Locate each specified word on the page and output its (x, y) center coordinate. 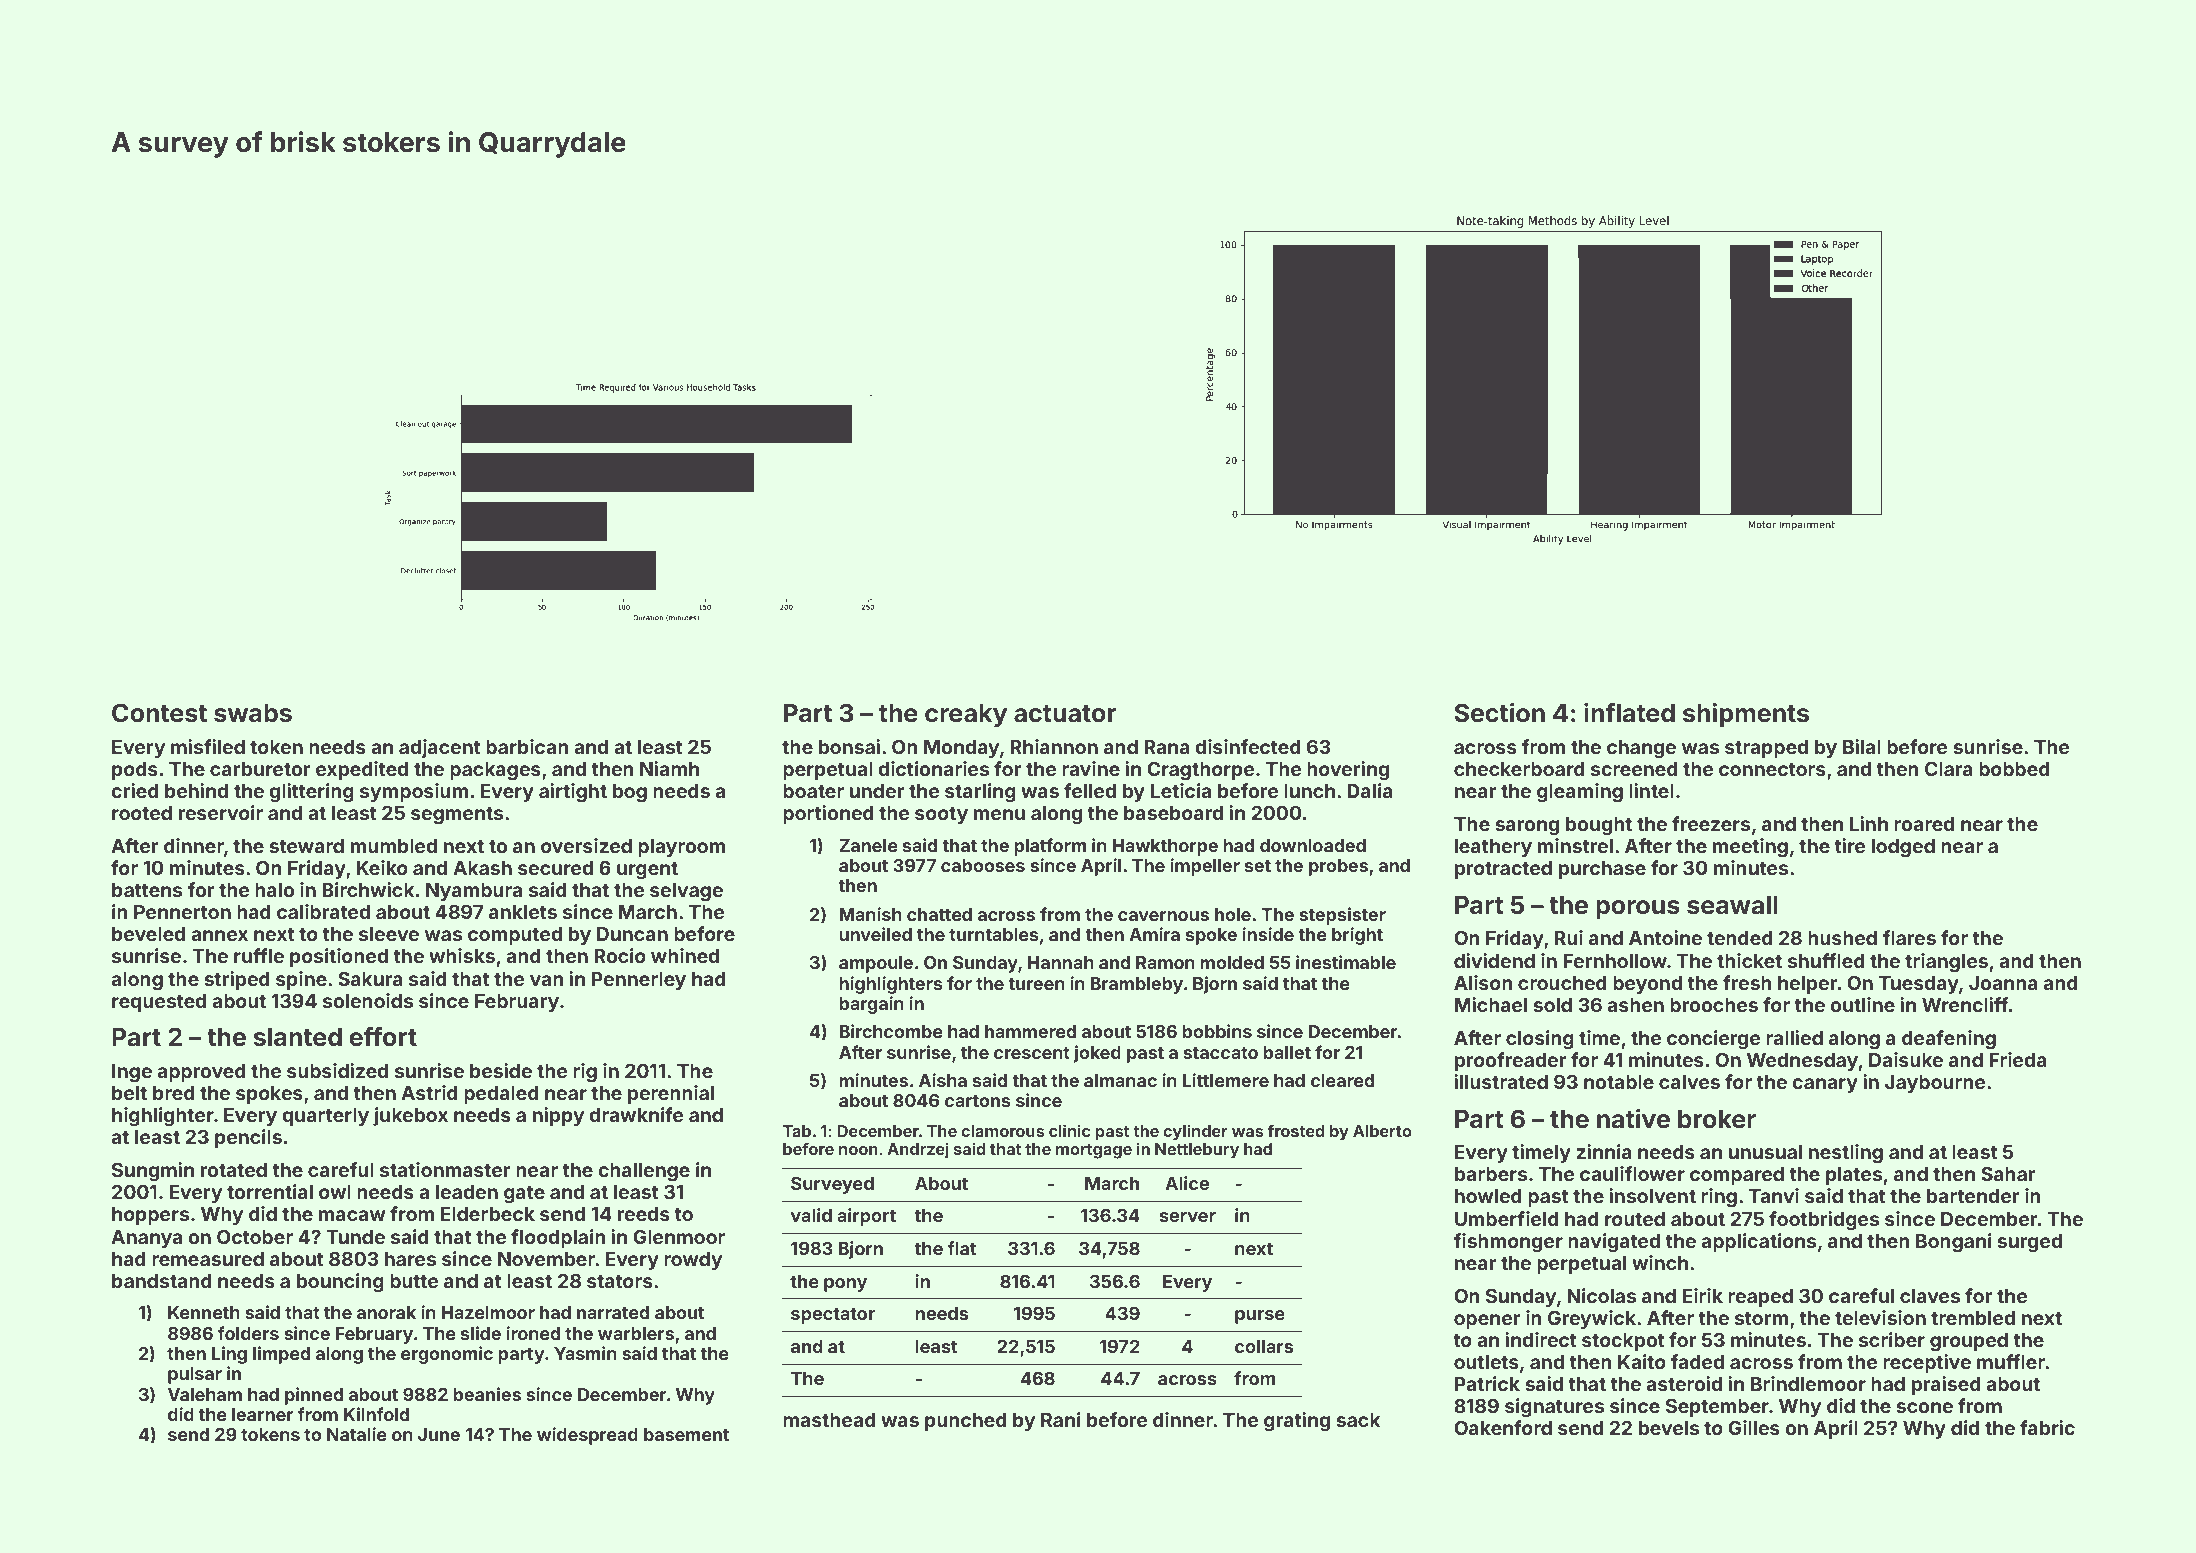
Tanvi (1774, 1195)
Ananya (146, 1239)
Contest (159, 713)
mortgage (1094, 1151)
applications (1758, 1242)
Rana (1167, 747)
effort (383, 1037)
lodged (1903, 848)
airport (866, 1217)
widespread (587, 1436)
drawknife (636, 1114)
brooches (1714, 1005)
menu (999, 814)
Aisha (943, 1080)
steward (306, 846)
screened (1634, 769)
